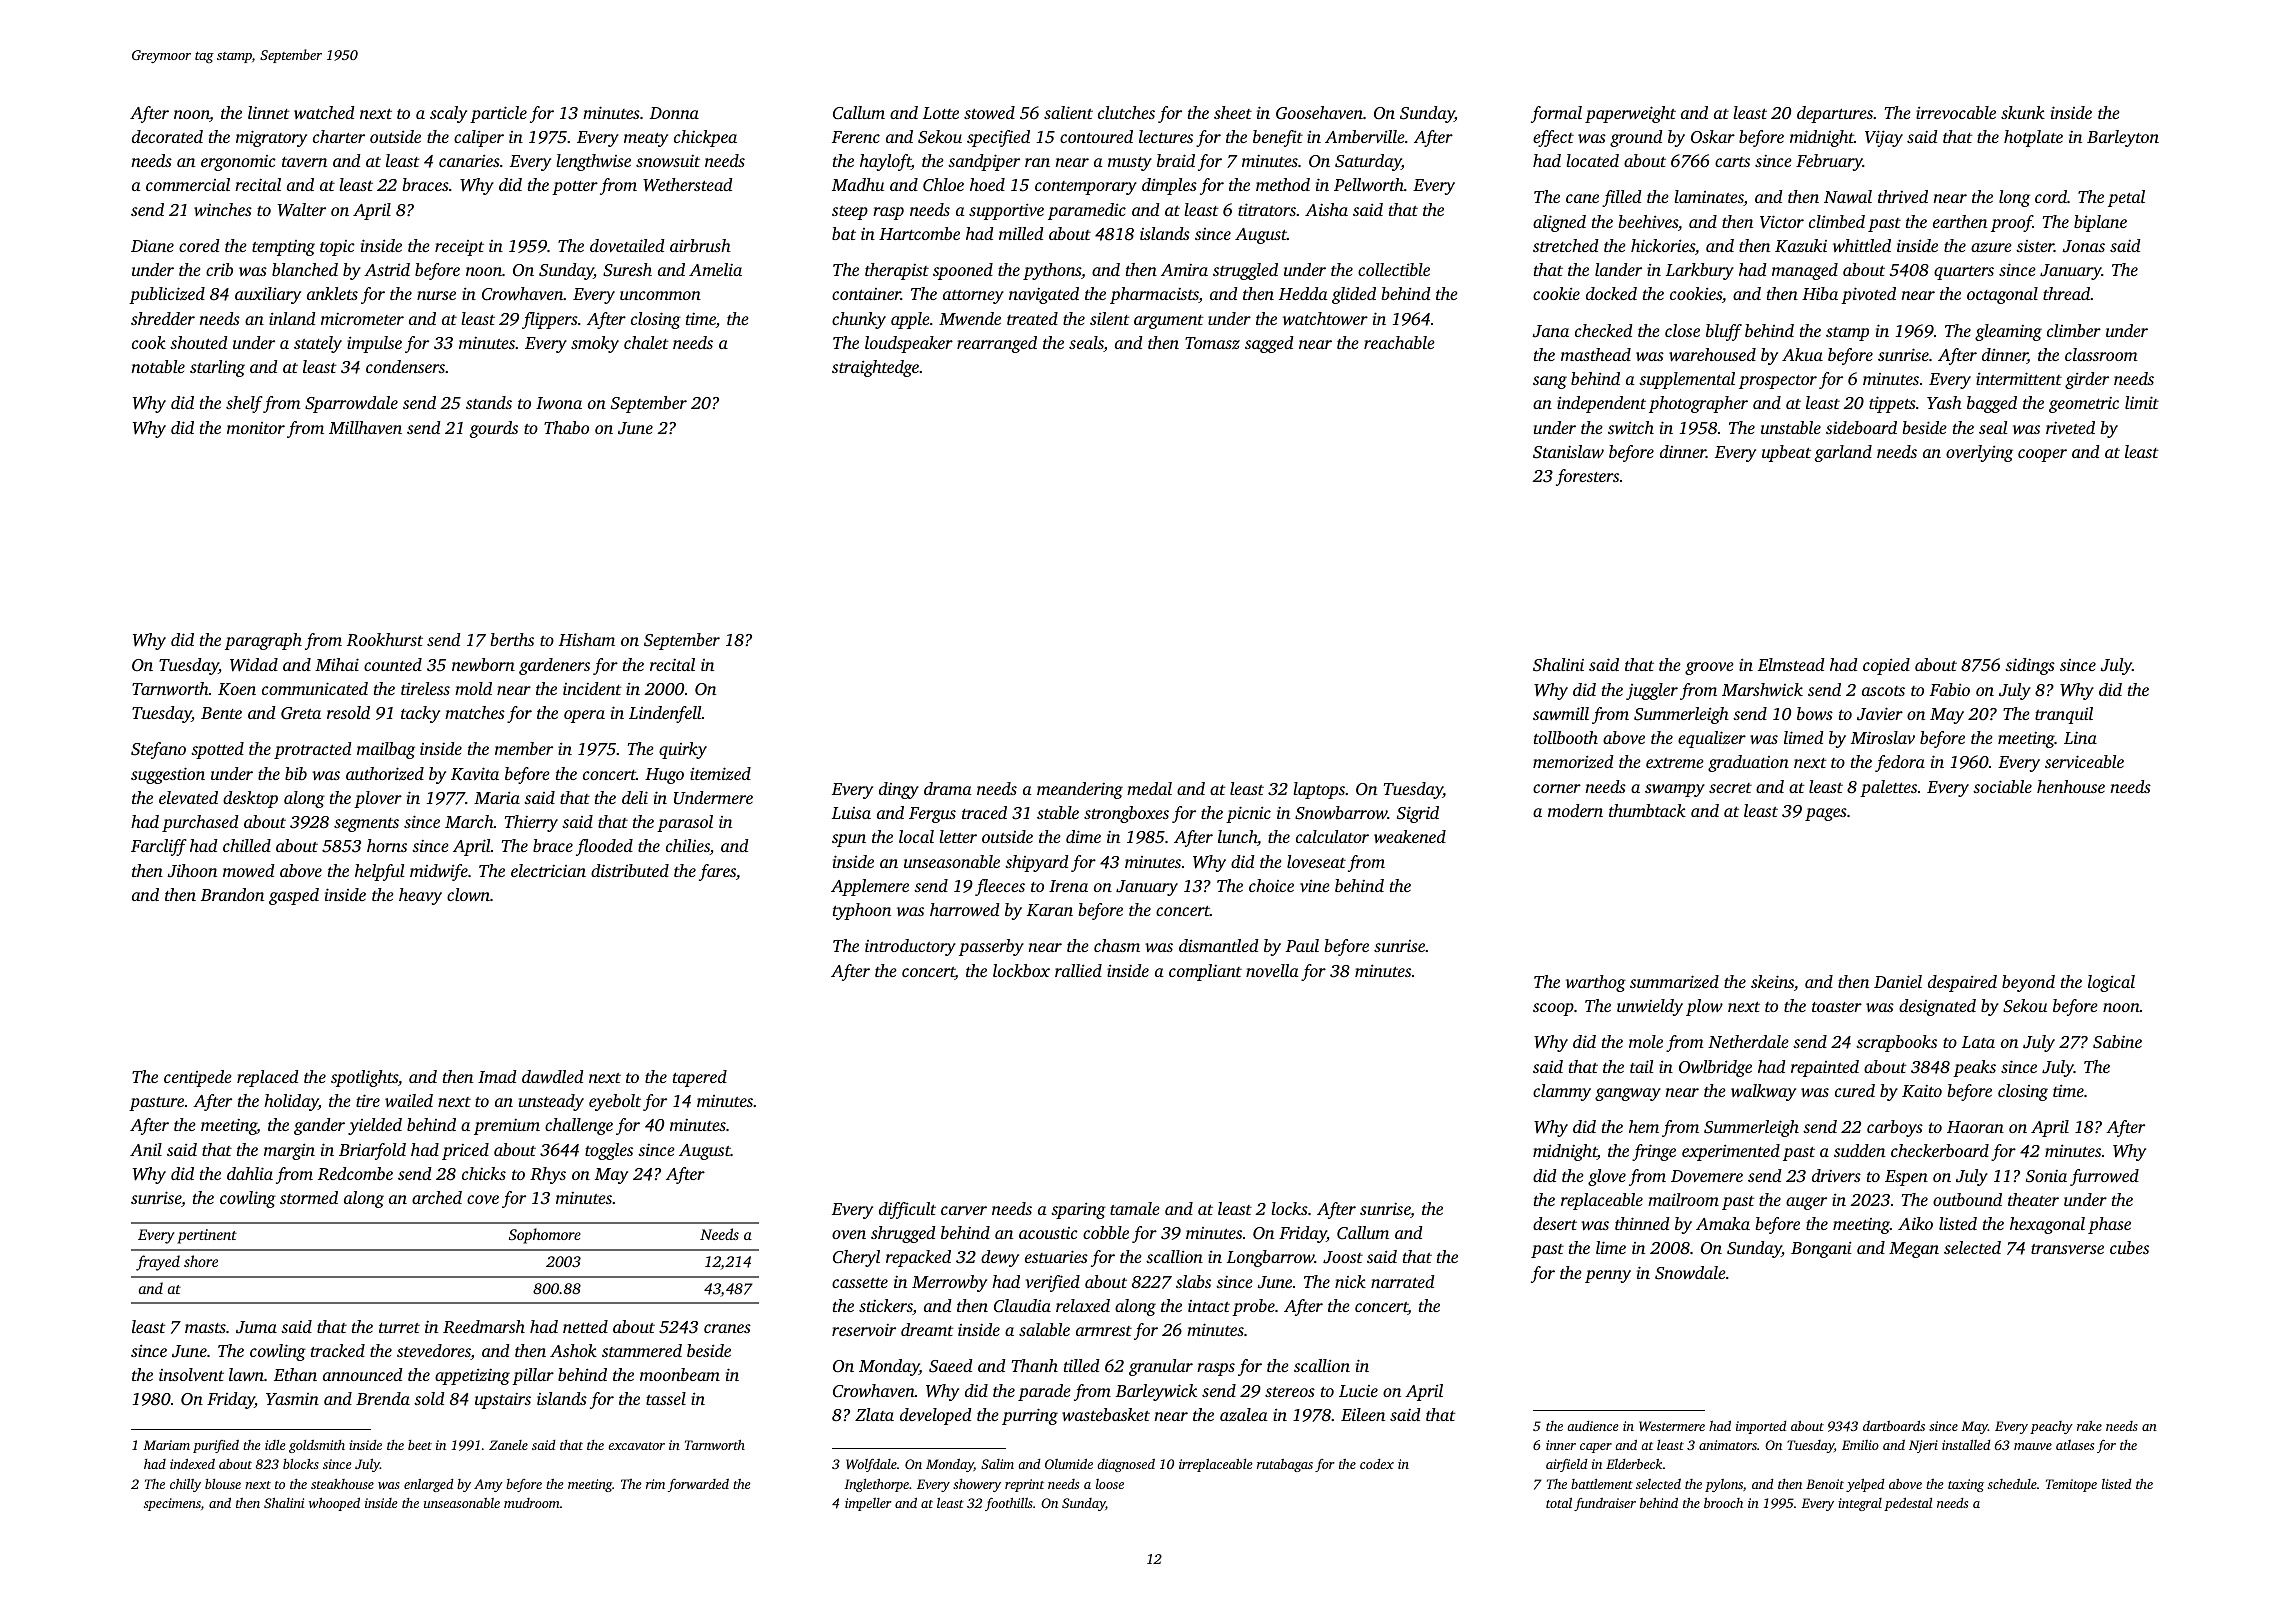 The height and width of the document is (1620, 2292). Describe the element at coordinates (2042, 455) in the document. I see `cooper` at that location.
